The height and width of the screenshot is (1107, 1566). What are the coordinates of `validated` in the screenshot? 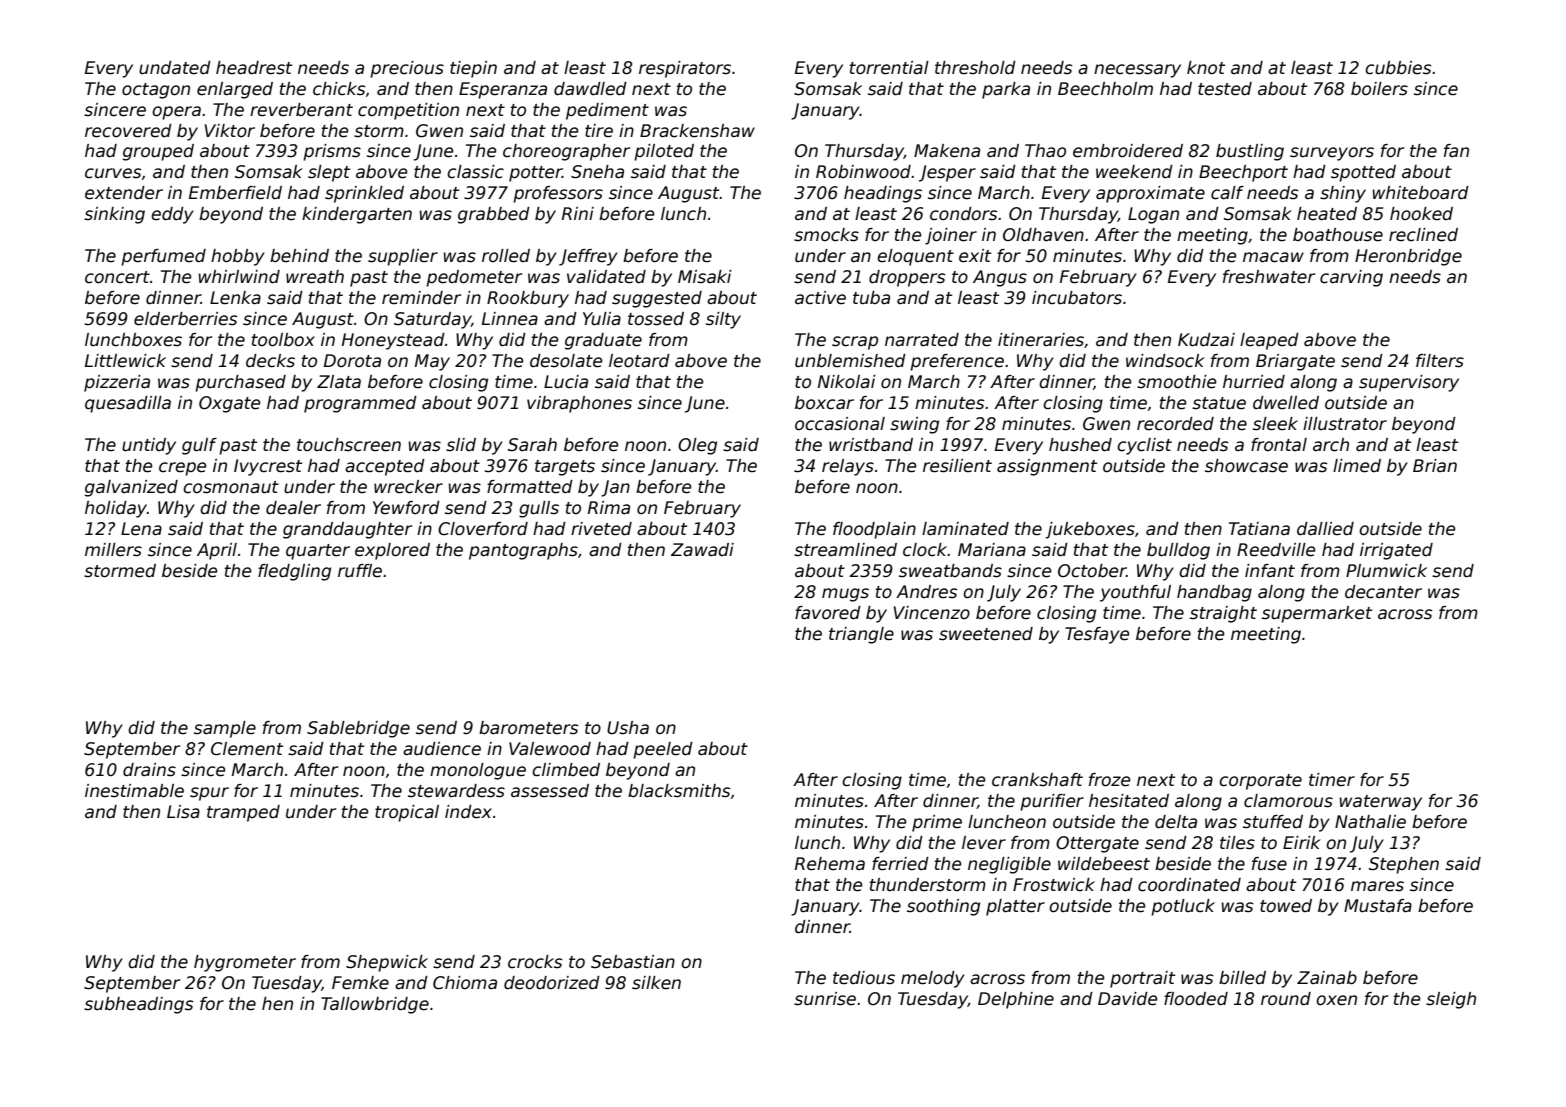 It's located at (606, 277).
